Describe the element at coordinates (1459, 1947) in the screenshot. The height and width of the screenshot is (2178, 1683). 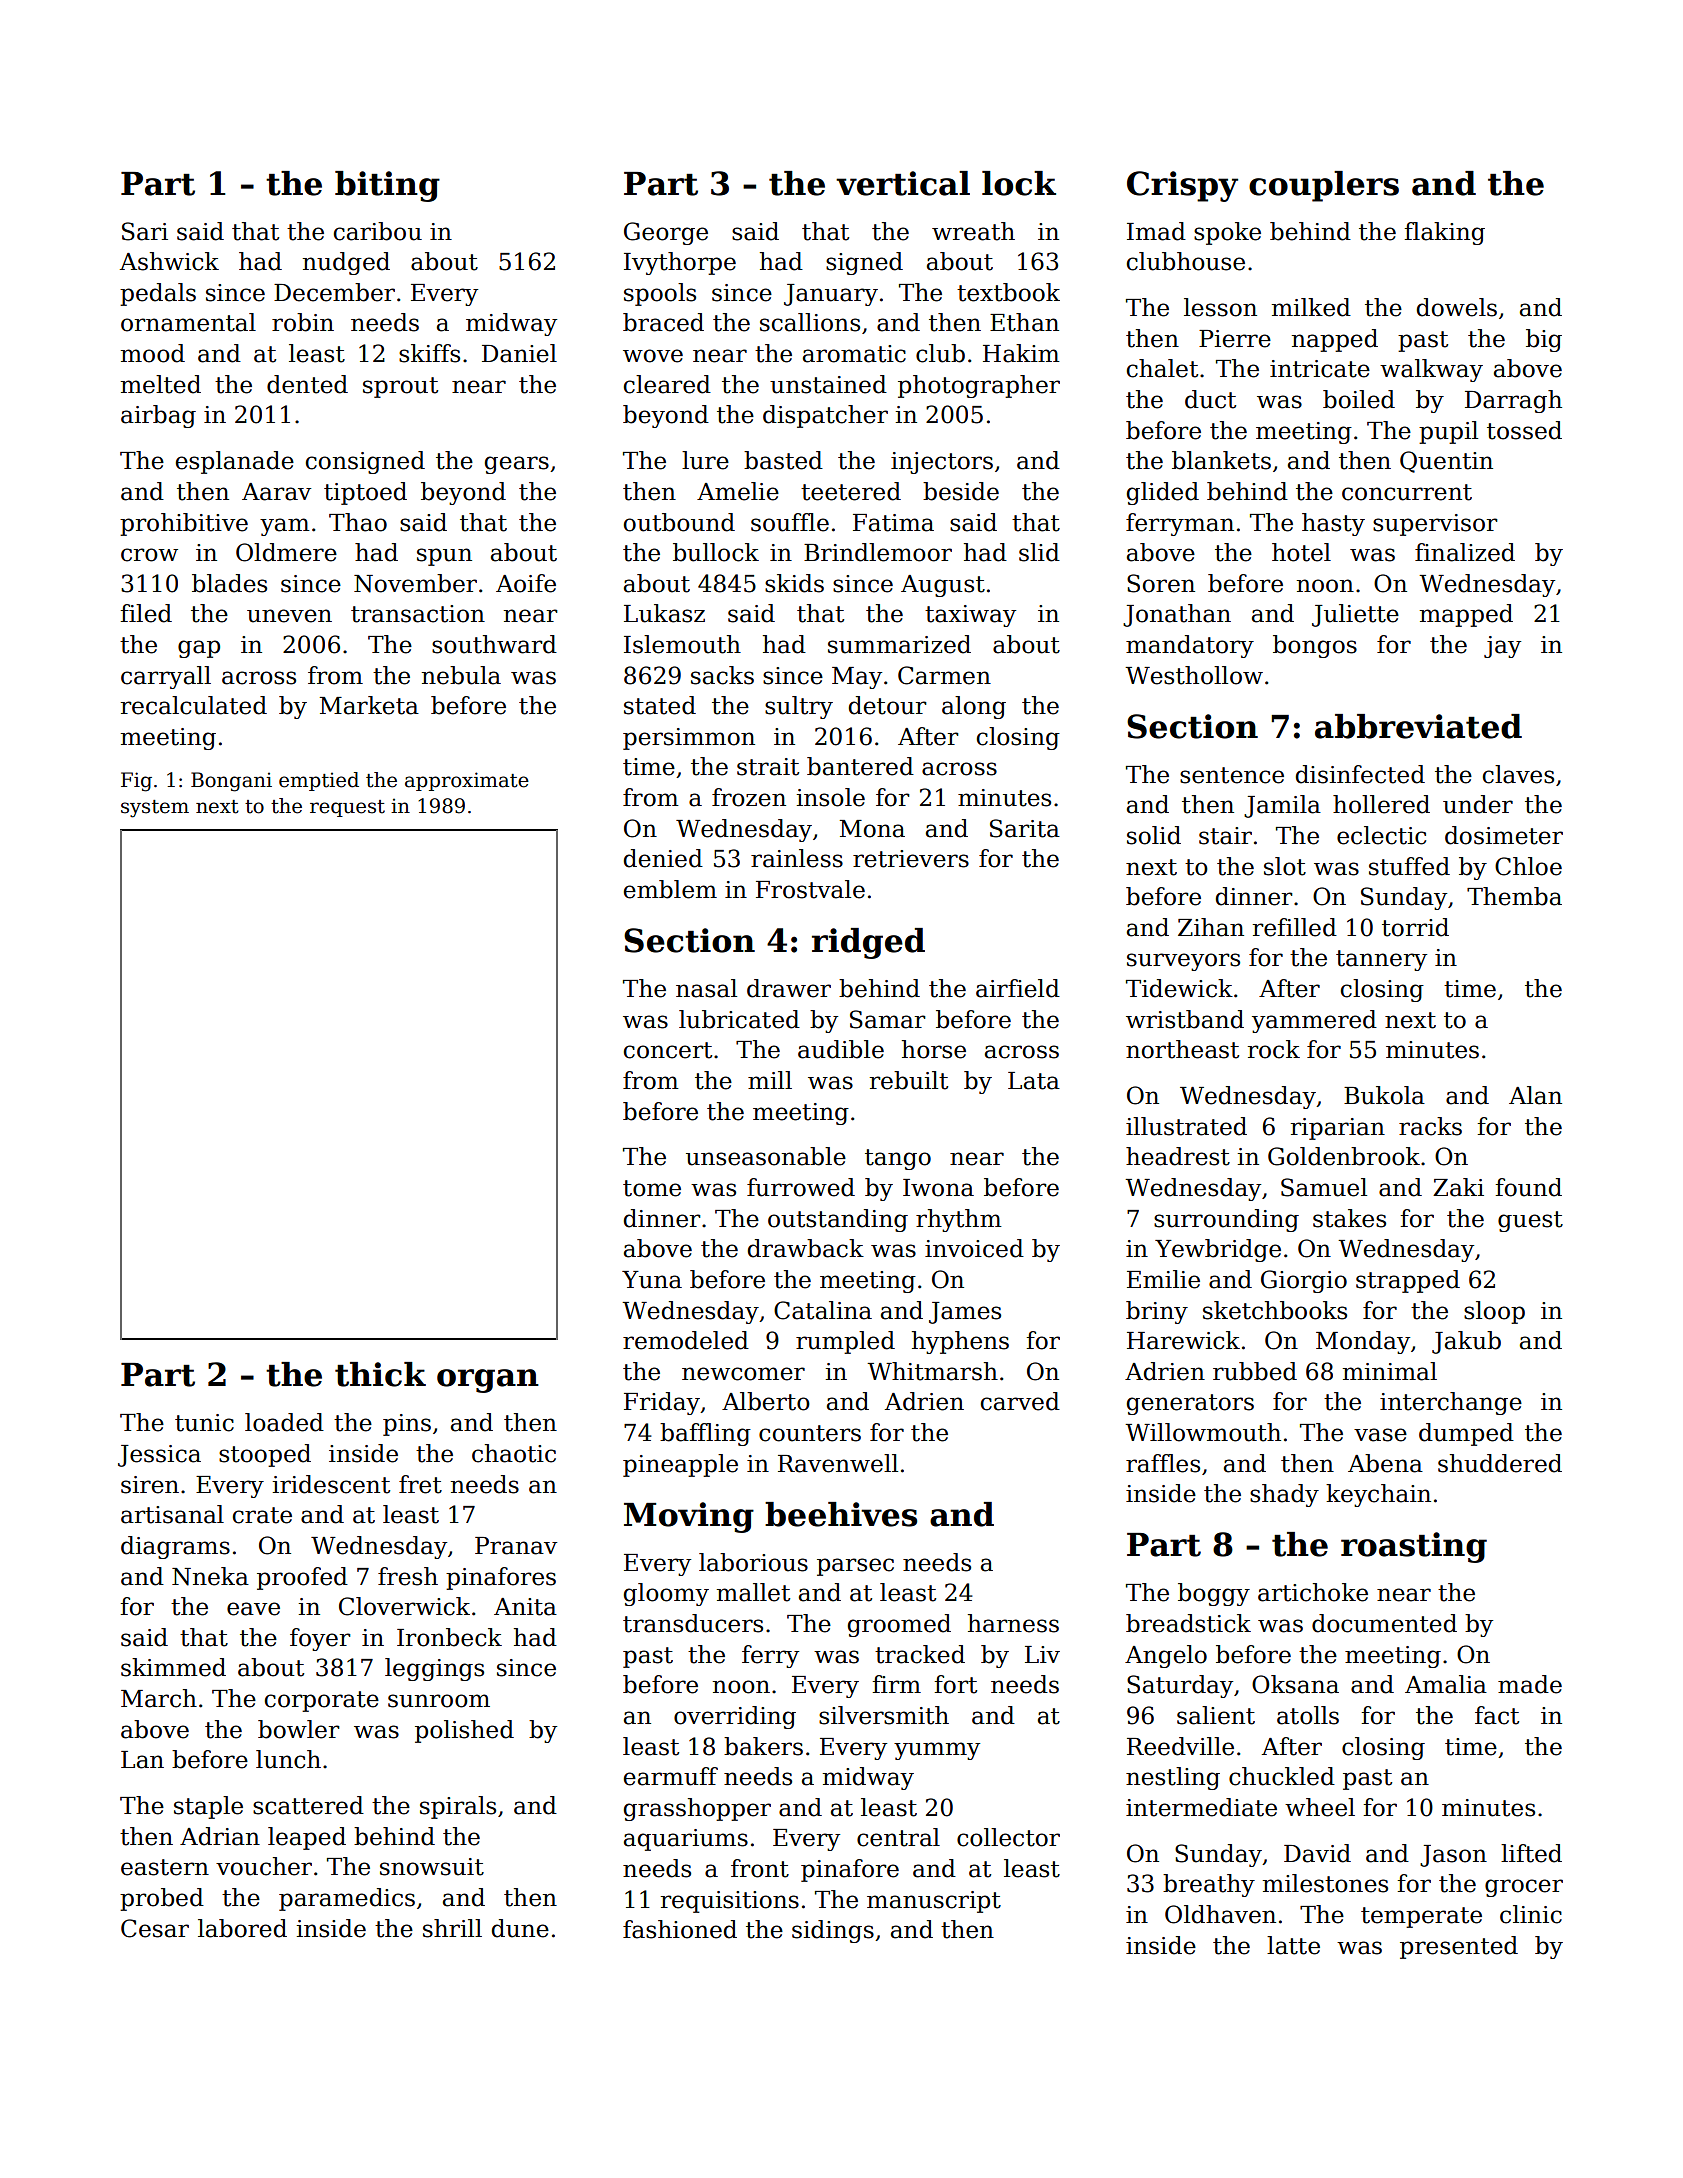
I see `presented` at that location.
